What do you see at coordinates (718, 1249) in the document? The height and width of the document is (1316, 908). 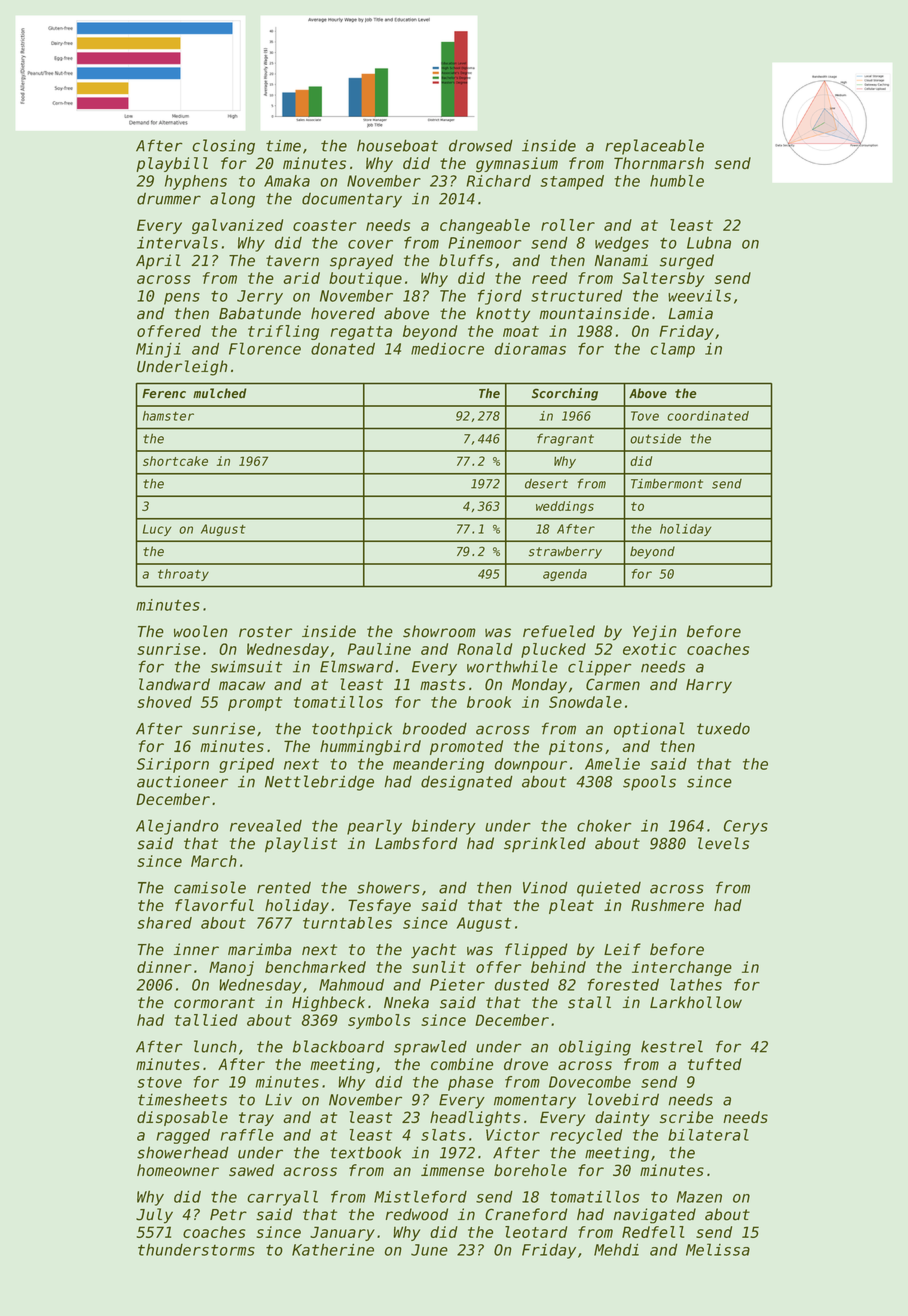 I see `Melissa` at bounding box center [718, 1249].
